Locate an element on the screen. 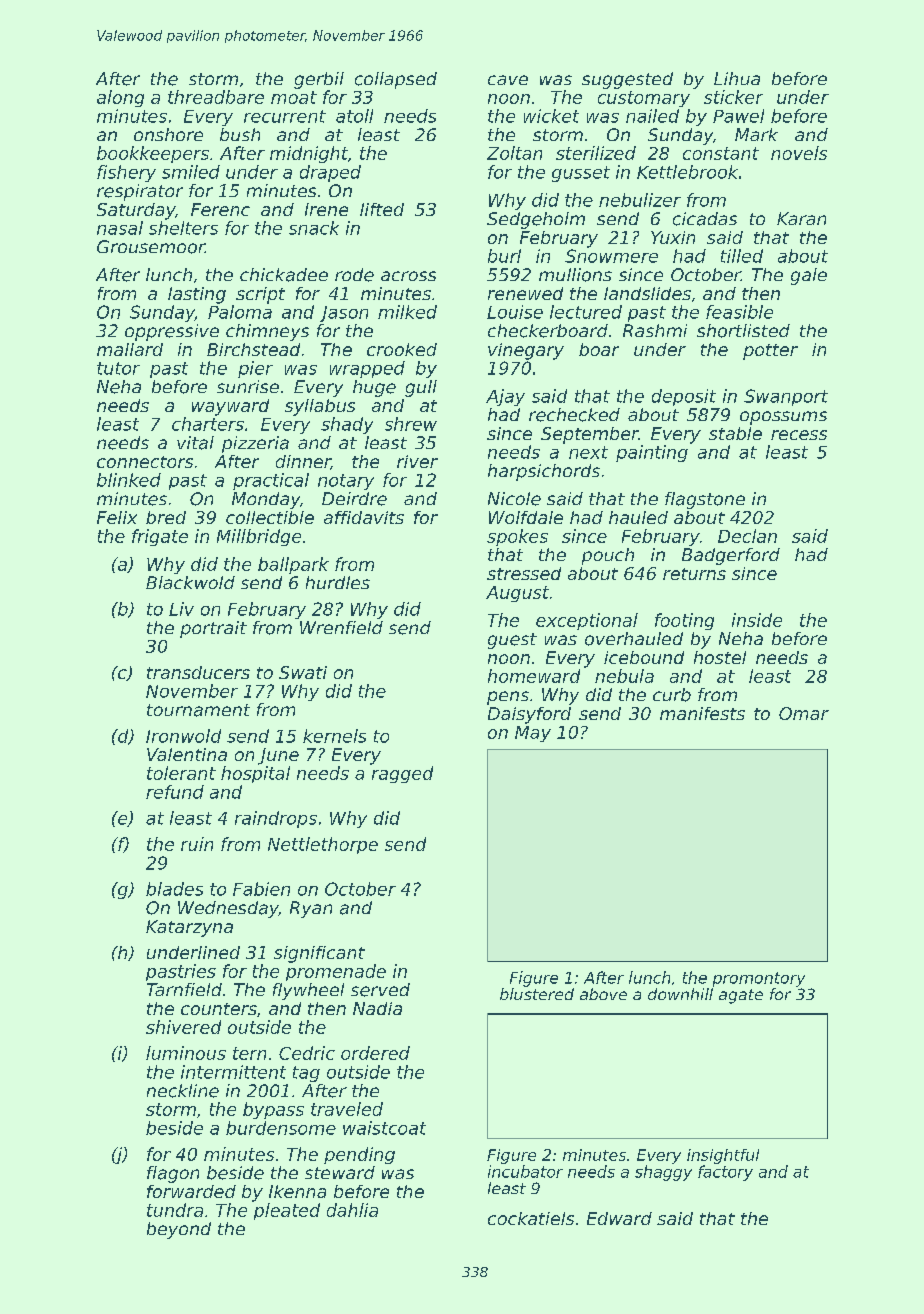 The height and width of the screenshot is (1314, 924). blades is located at coordinates (174, 889).
